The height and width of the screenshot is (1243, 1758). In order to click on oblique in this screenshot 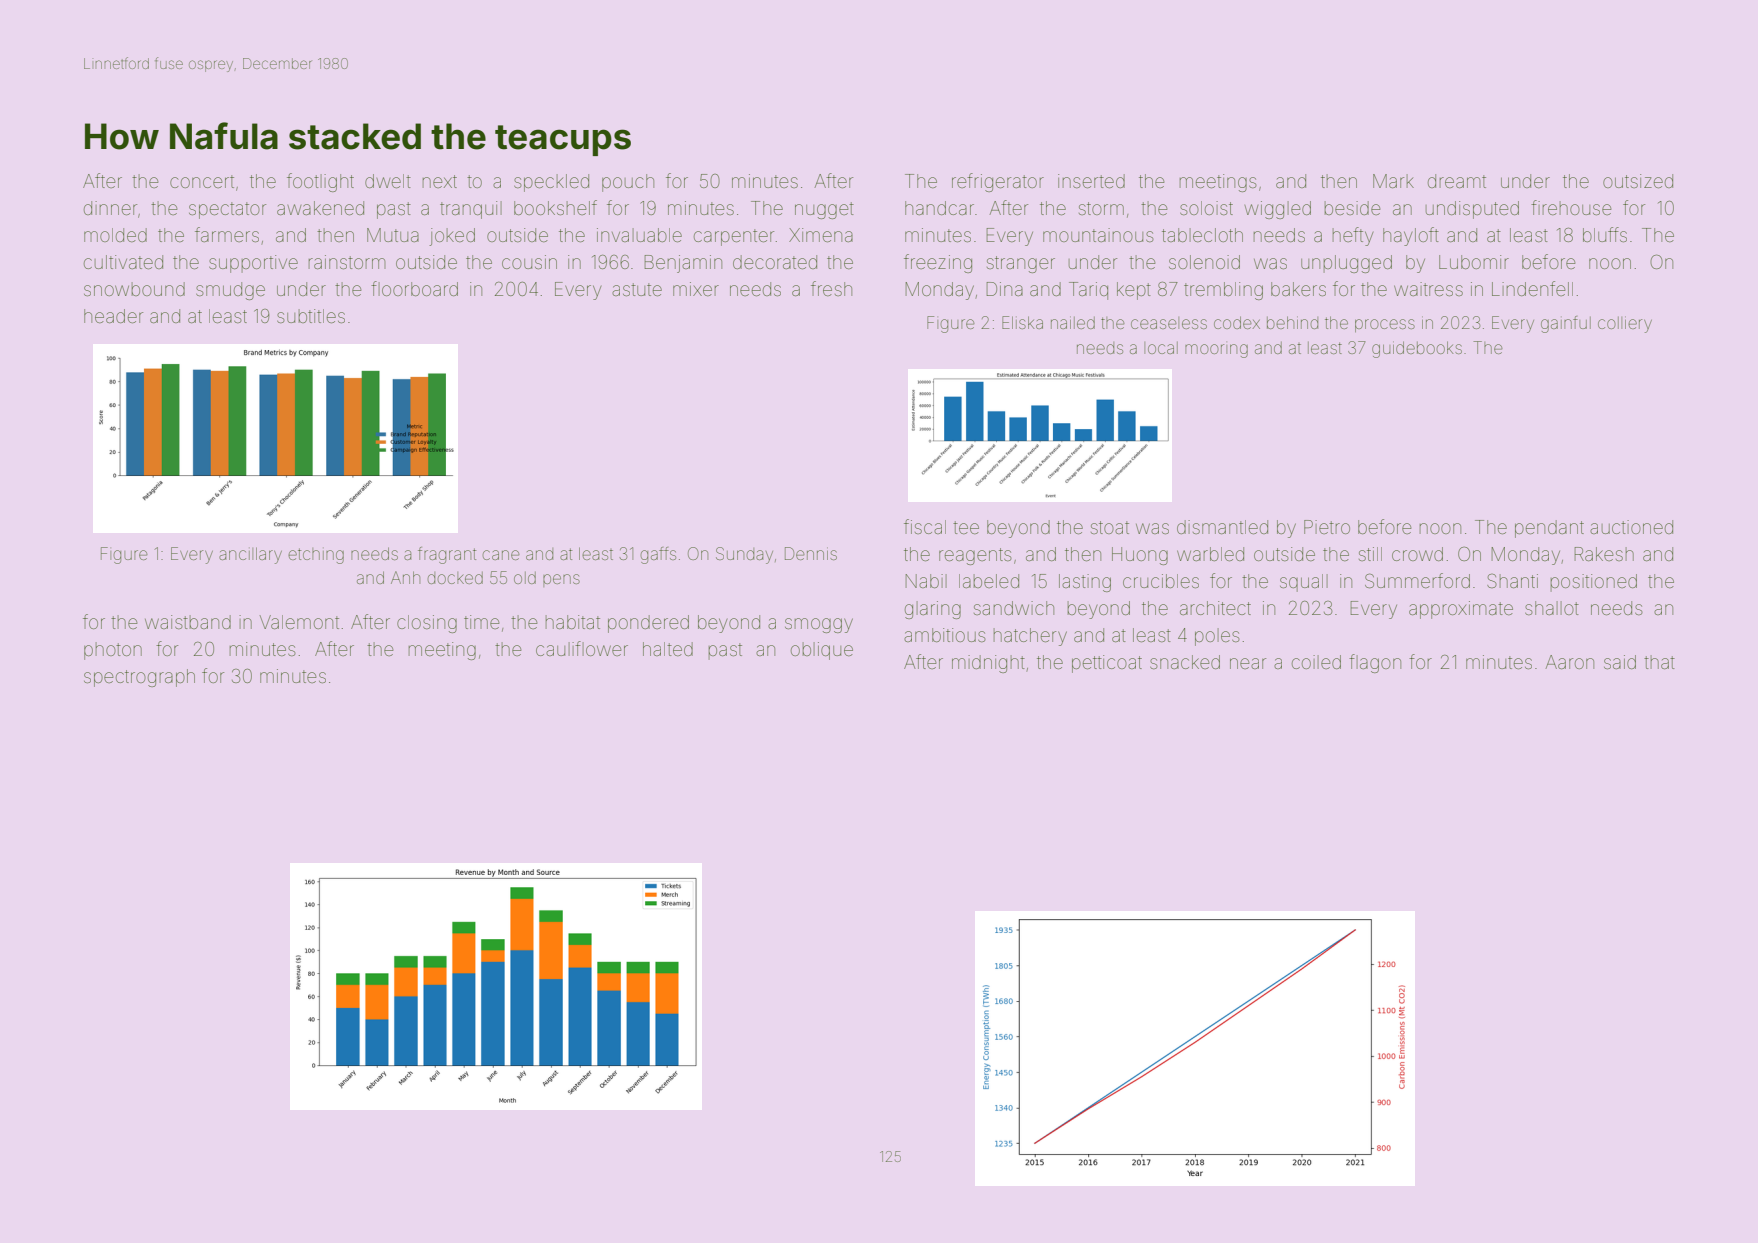, I will do `click(822, 651)`.
